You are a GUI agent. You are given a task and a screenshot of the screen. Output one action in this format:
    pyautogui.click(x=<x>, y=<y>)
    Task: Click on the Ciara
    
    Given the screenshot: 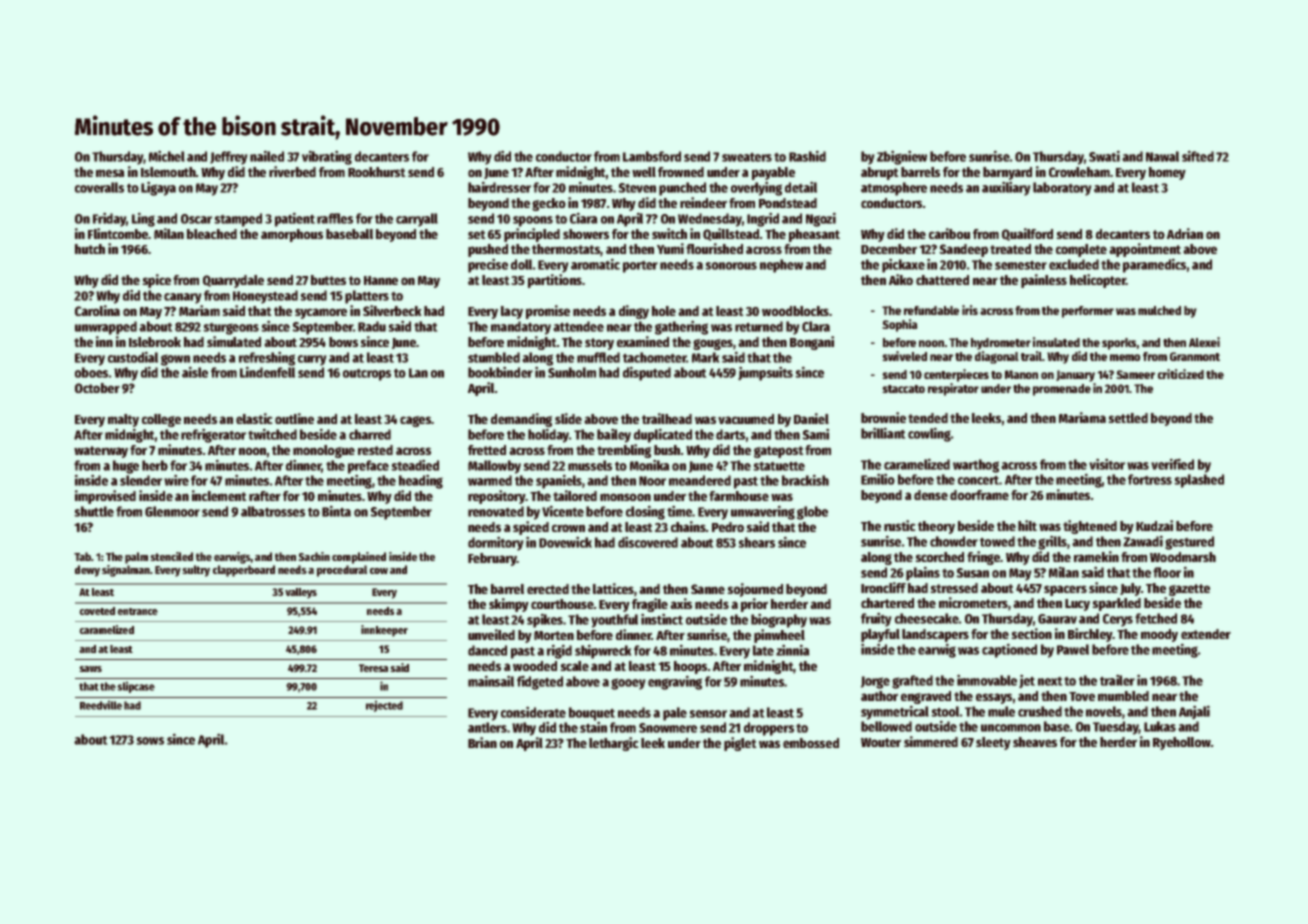 What is the action you would take?
    pyautogui.click(x=584, y=218)
